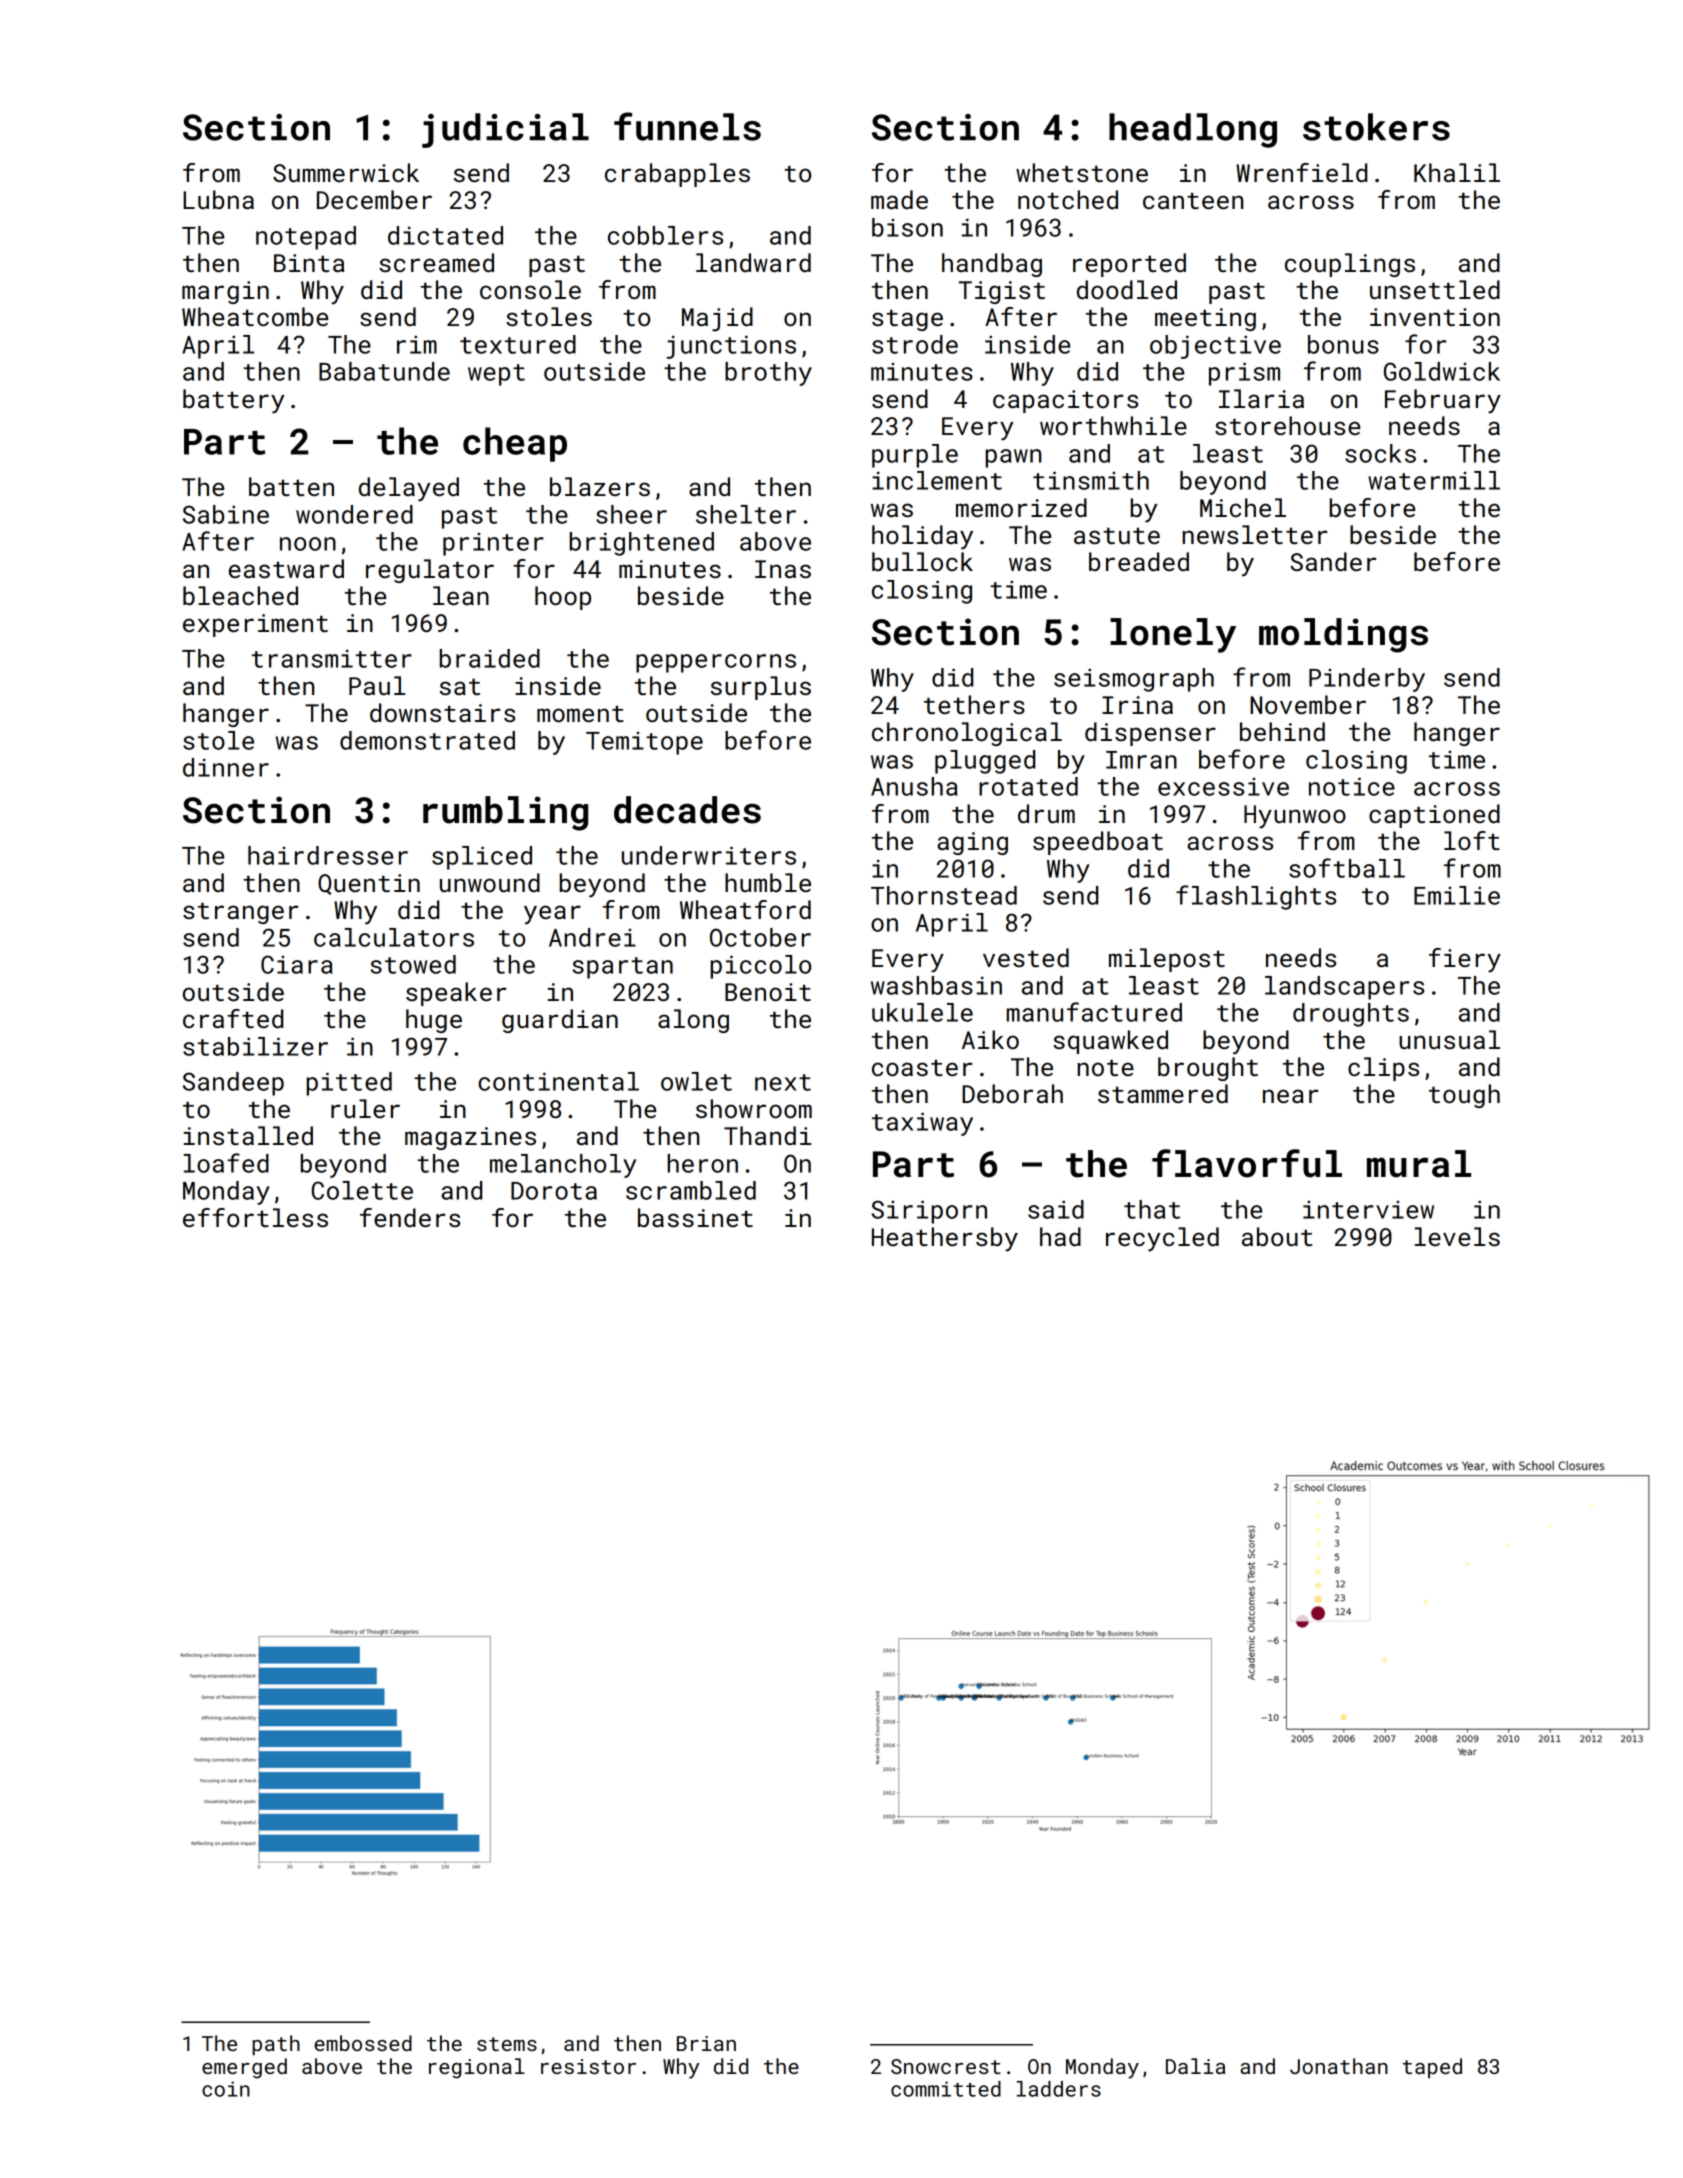  What do you see at coordinates (255, 1217) in the image?
I see `effortless` at bounding box center [255, 1217].
